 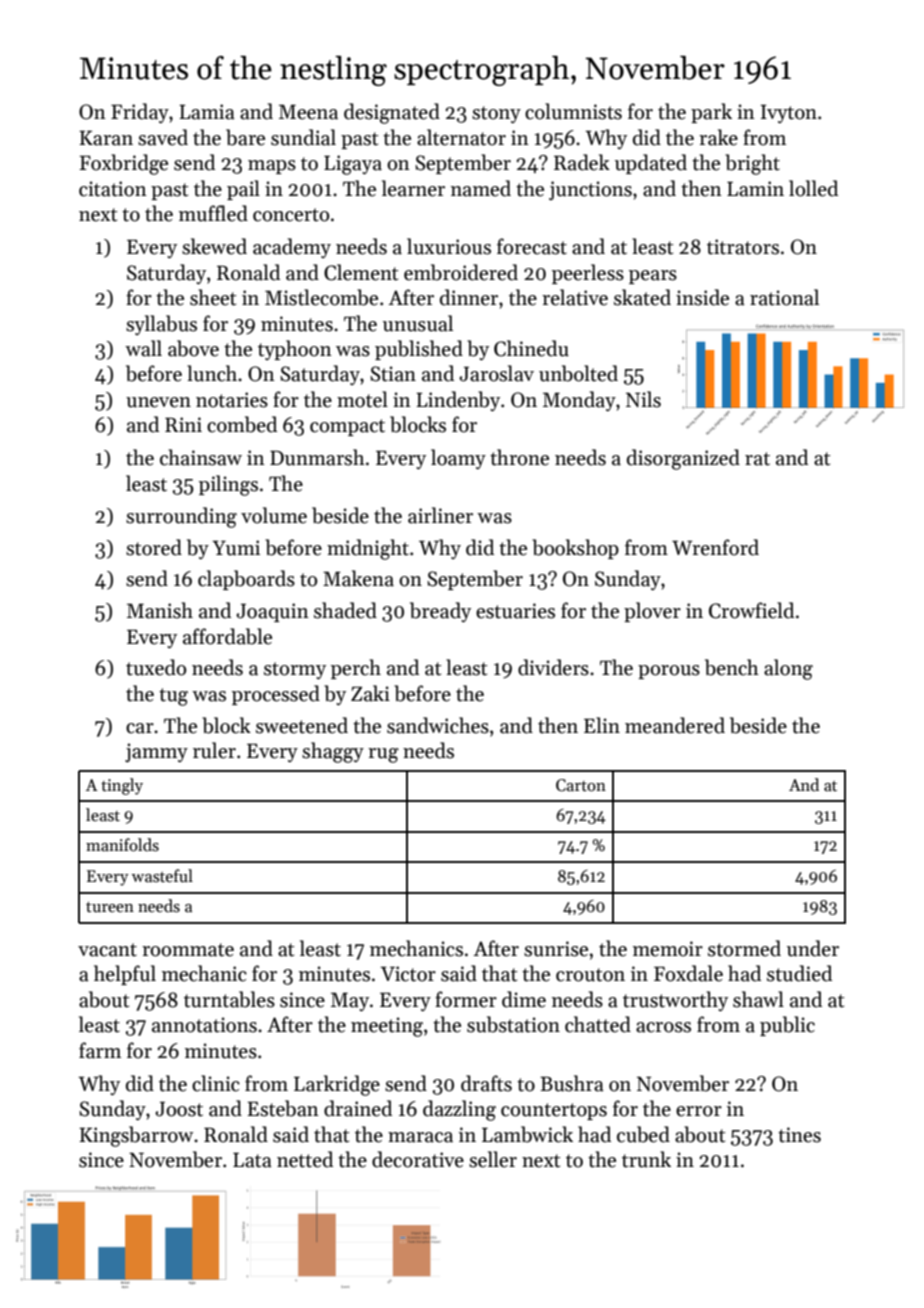 What do you see at coordinates (459, 1110) in the screenshot?
I see `dazzling` at bounding box center [459, 1110].
